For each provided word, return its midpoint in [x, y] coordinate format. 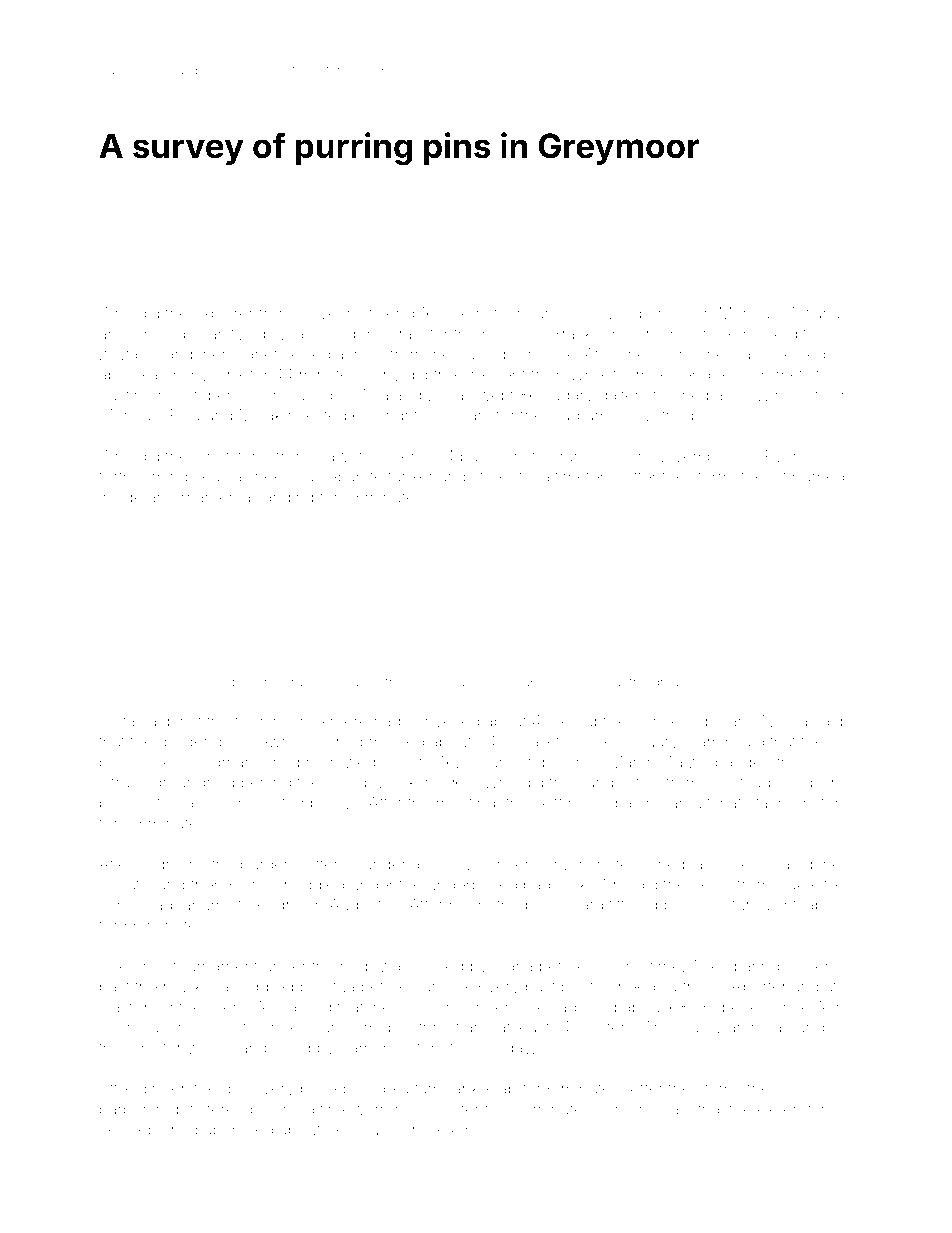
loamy [700, 1029]
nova [717, 683]
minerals [393, 334]
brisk [150, 966]
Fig [226, 683]
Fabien [536, 682]
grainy [186, 377]
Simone [629, 1108]
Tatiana [814, 313]
